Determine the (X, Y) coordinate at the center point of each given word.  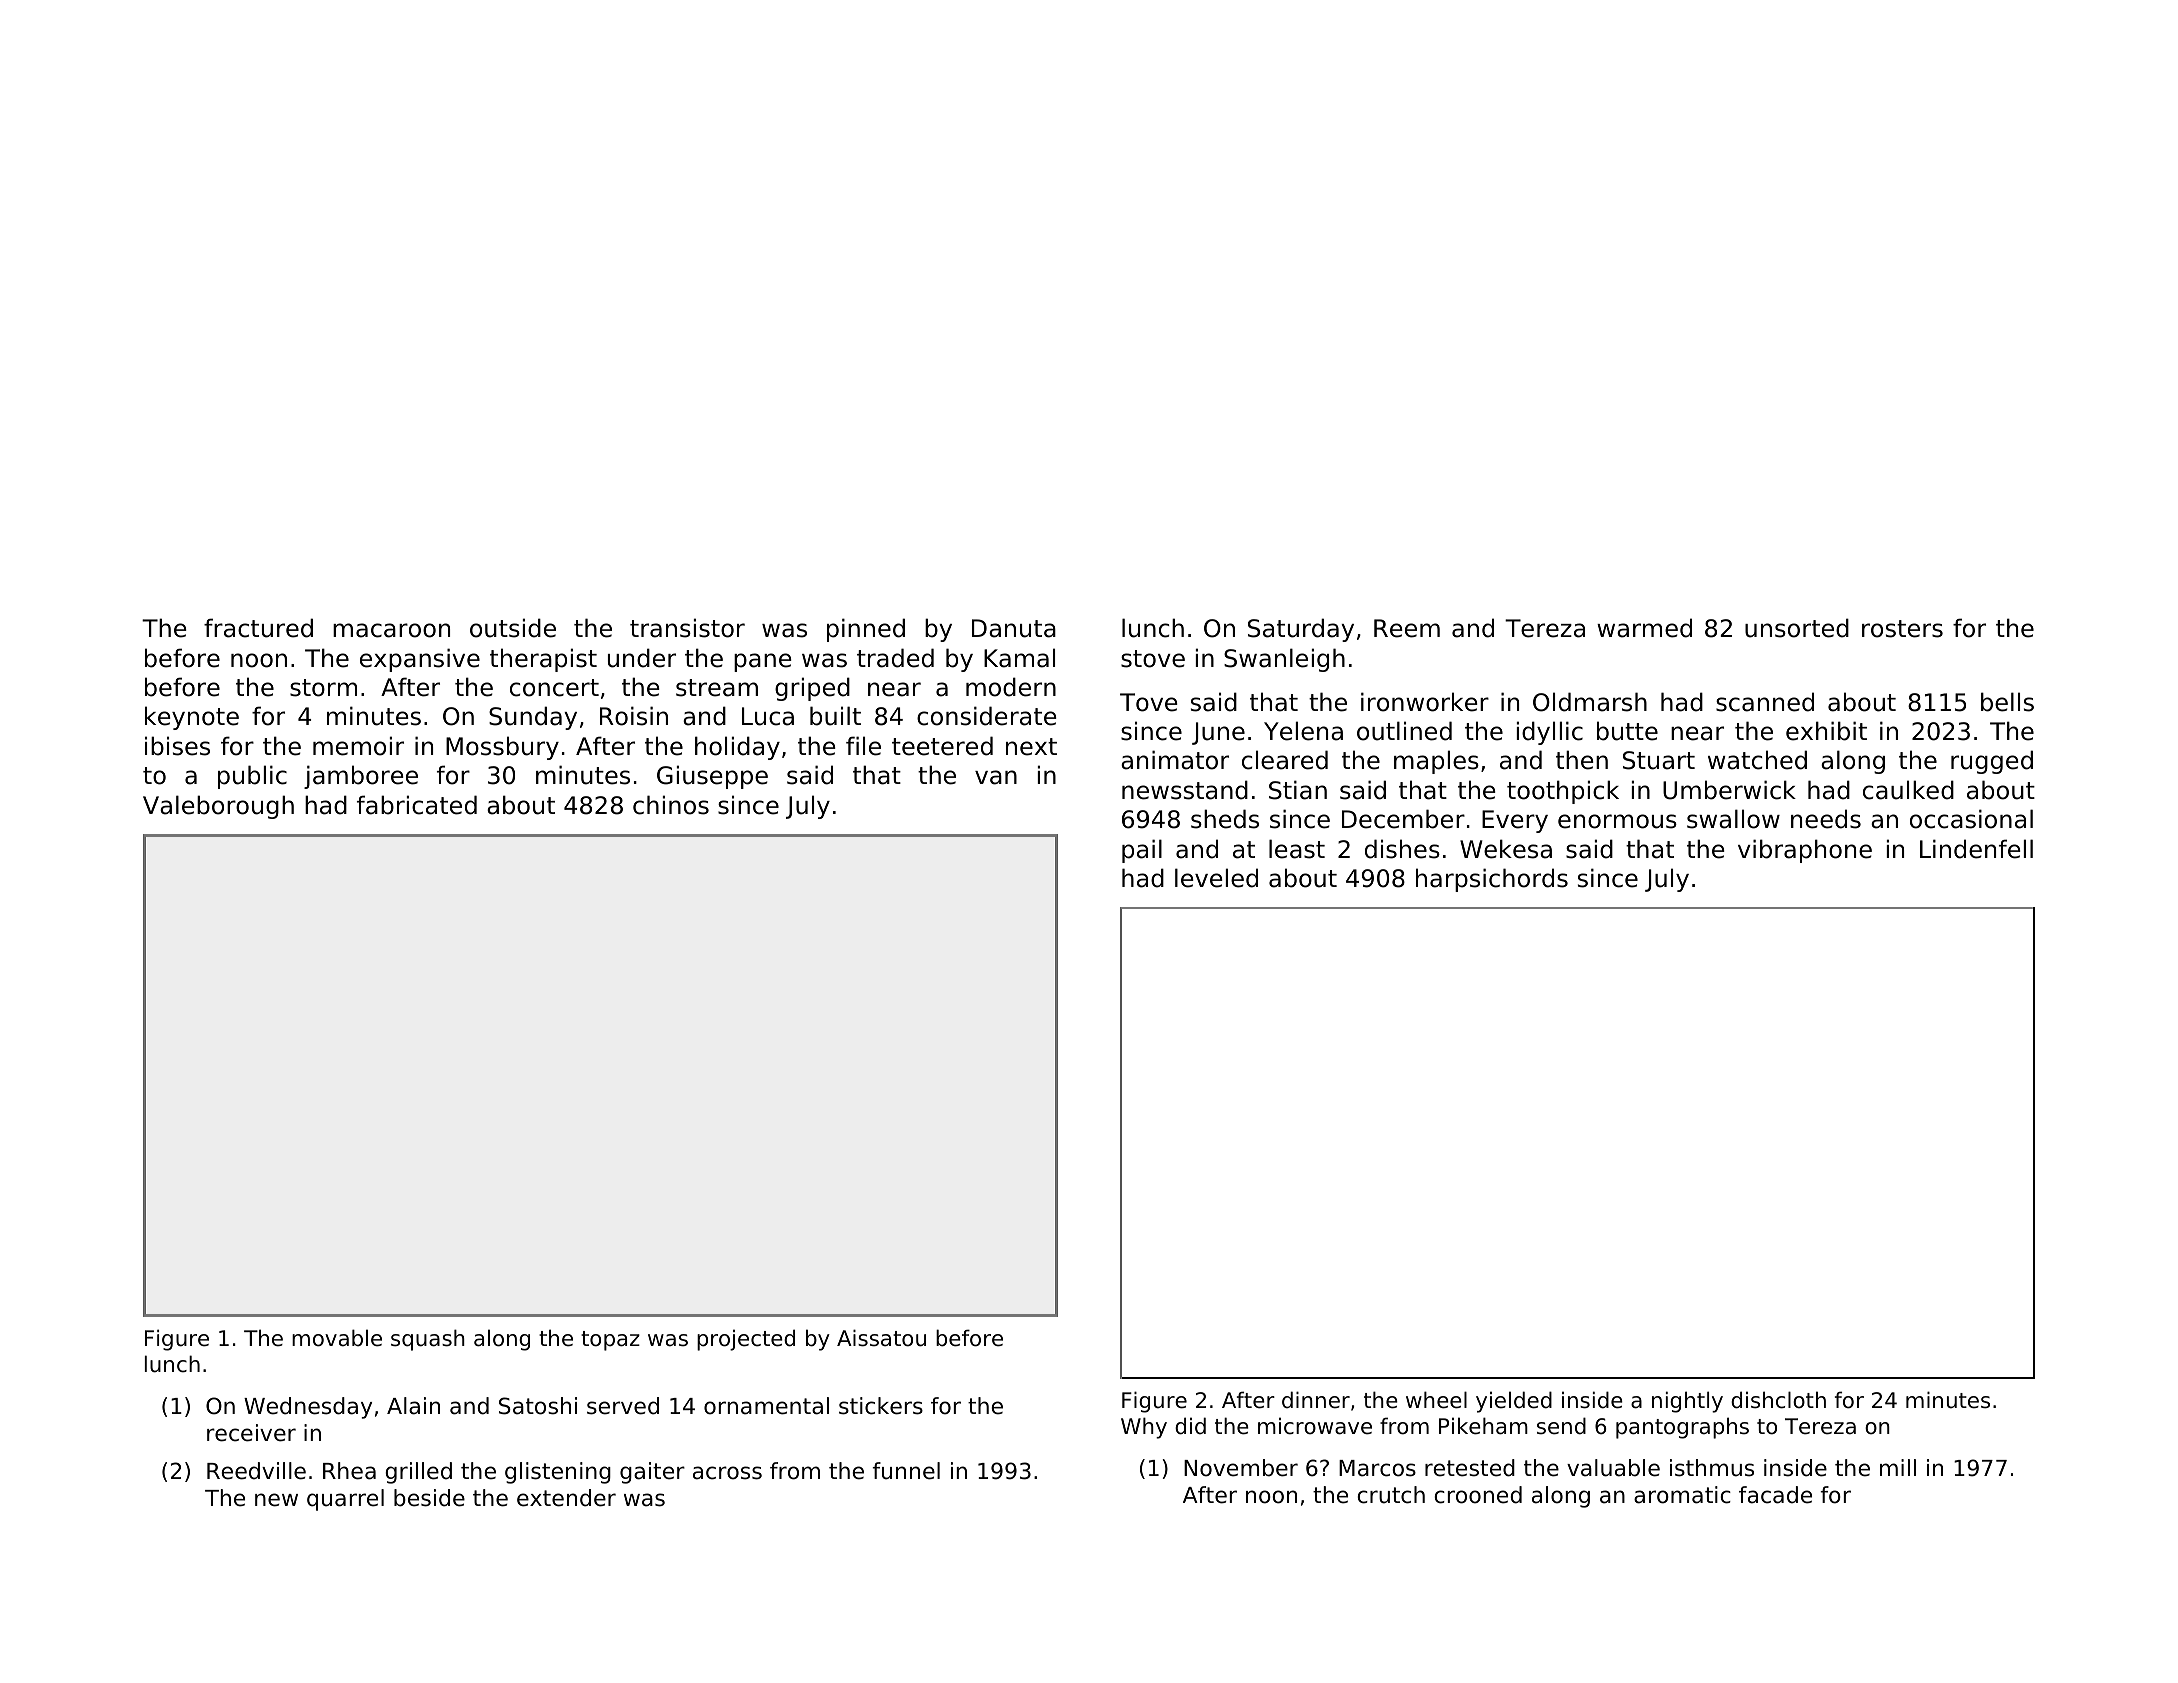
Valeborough (218, 807)
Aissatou (881, 1338)
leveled (1216, 878)
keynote (192, 718)
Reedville (256, 1471)
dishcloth (1778, 1400)
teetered (942, 746)
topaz (610, 1341)
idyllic (1550, 733)
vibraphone (1805, 851)
